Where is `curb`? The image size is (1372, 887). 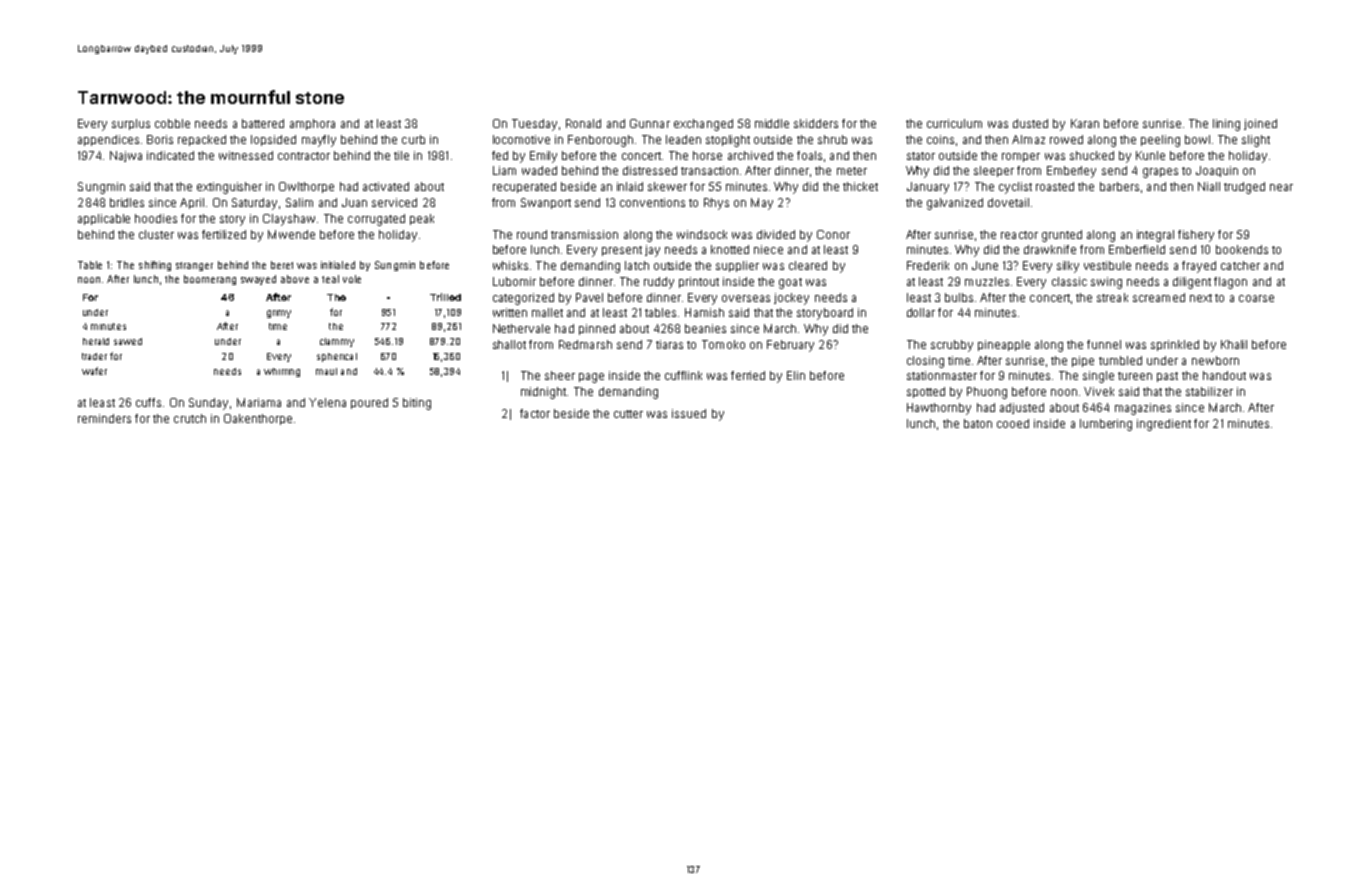
curb is located at coordinates (413, 139).
